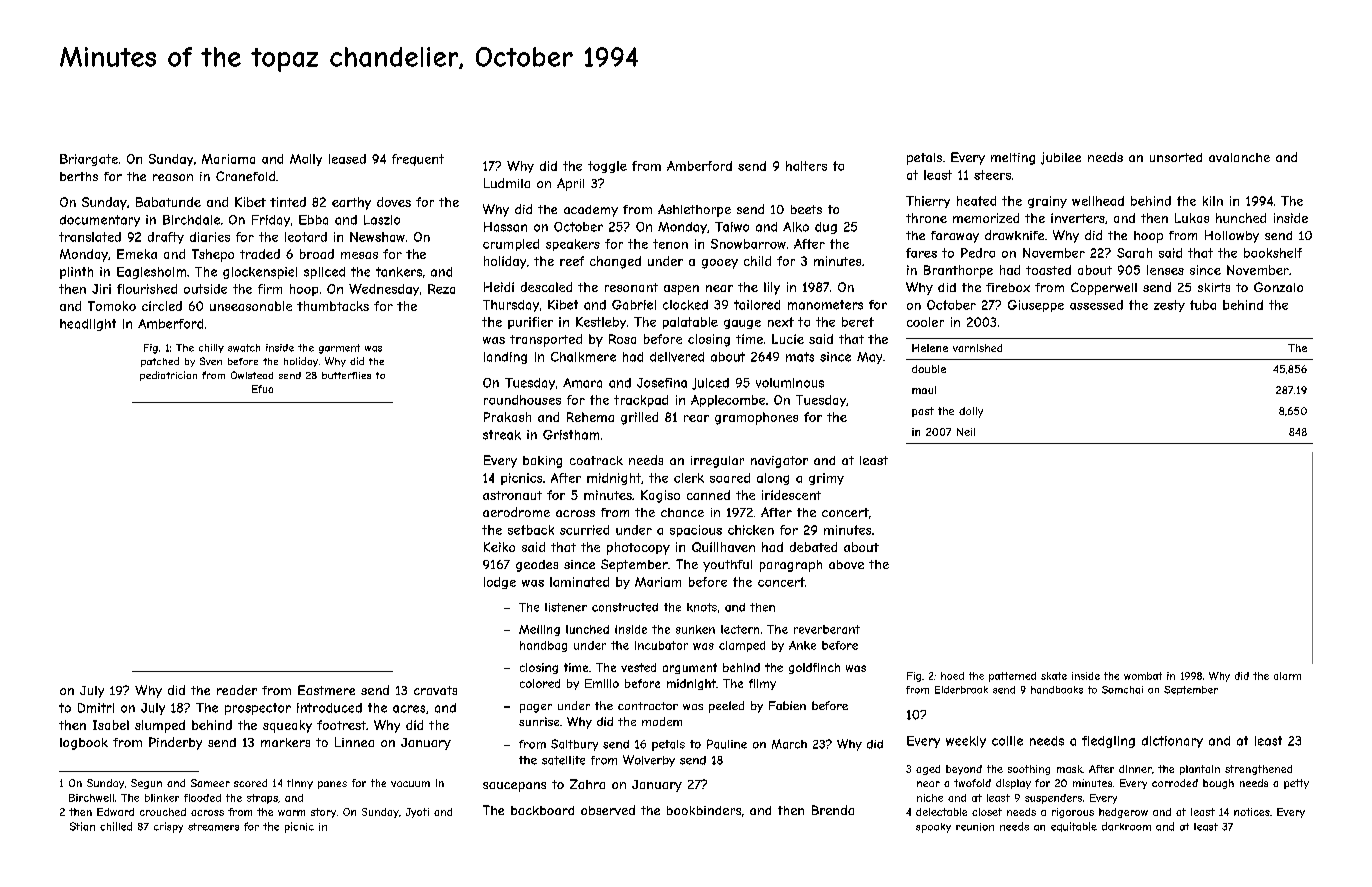 Image resolution: width=1372 pixels, height=887 pixels. Describe the element at coordinates (76, 273) in the page. I see `plinth` at that location.
